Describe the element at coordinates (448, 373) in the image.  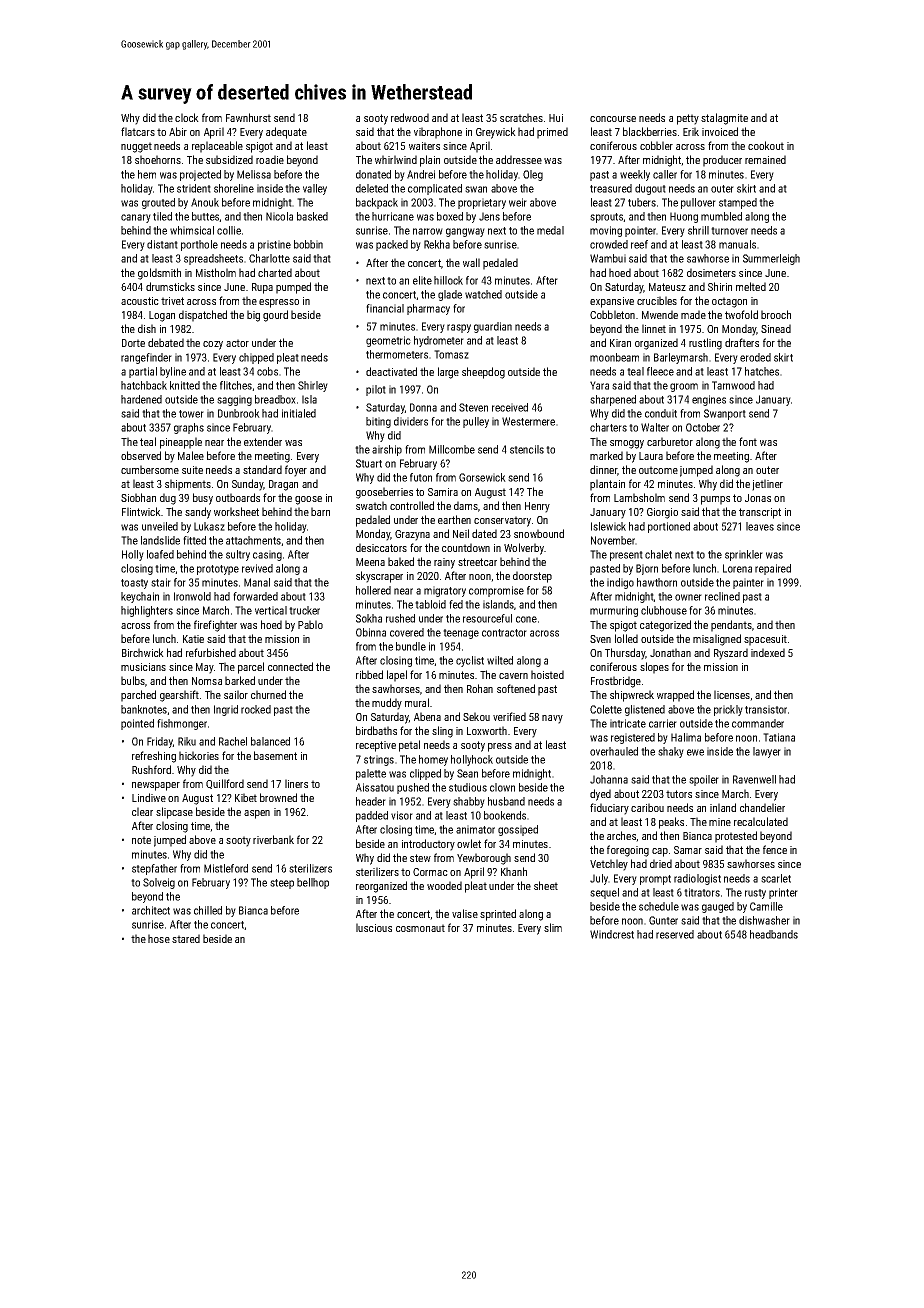
I see `large` at that location.
